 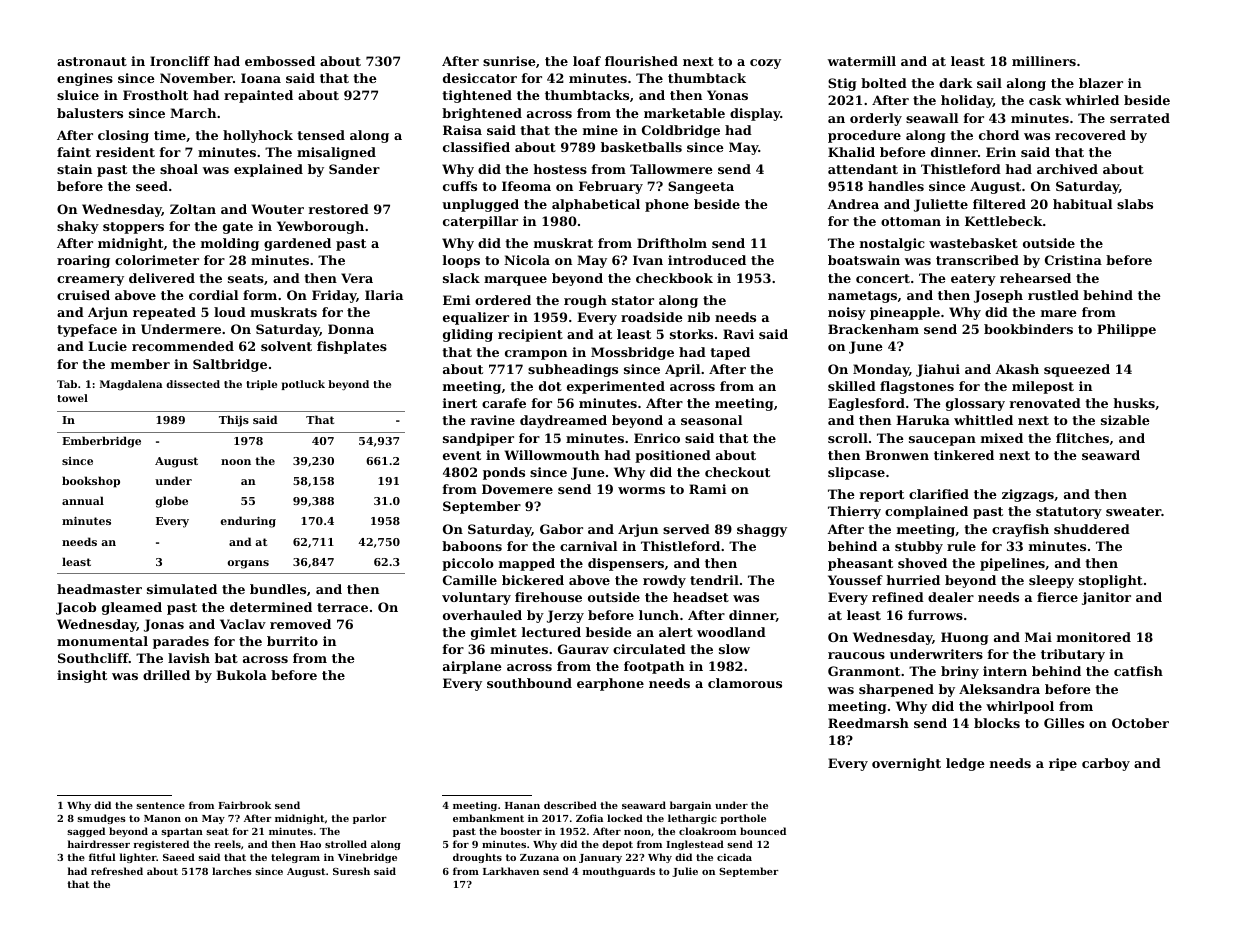 What do you see at coordinates (657, 438) in the screenshot?
I see `Enrico` at bounding box center [657, 438].
